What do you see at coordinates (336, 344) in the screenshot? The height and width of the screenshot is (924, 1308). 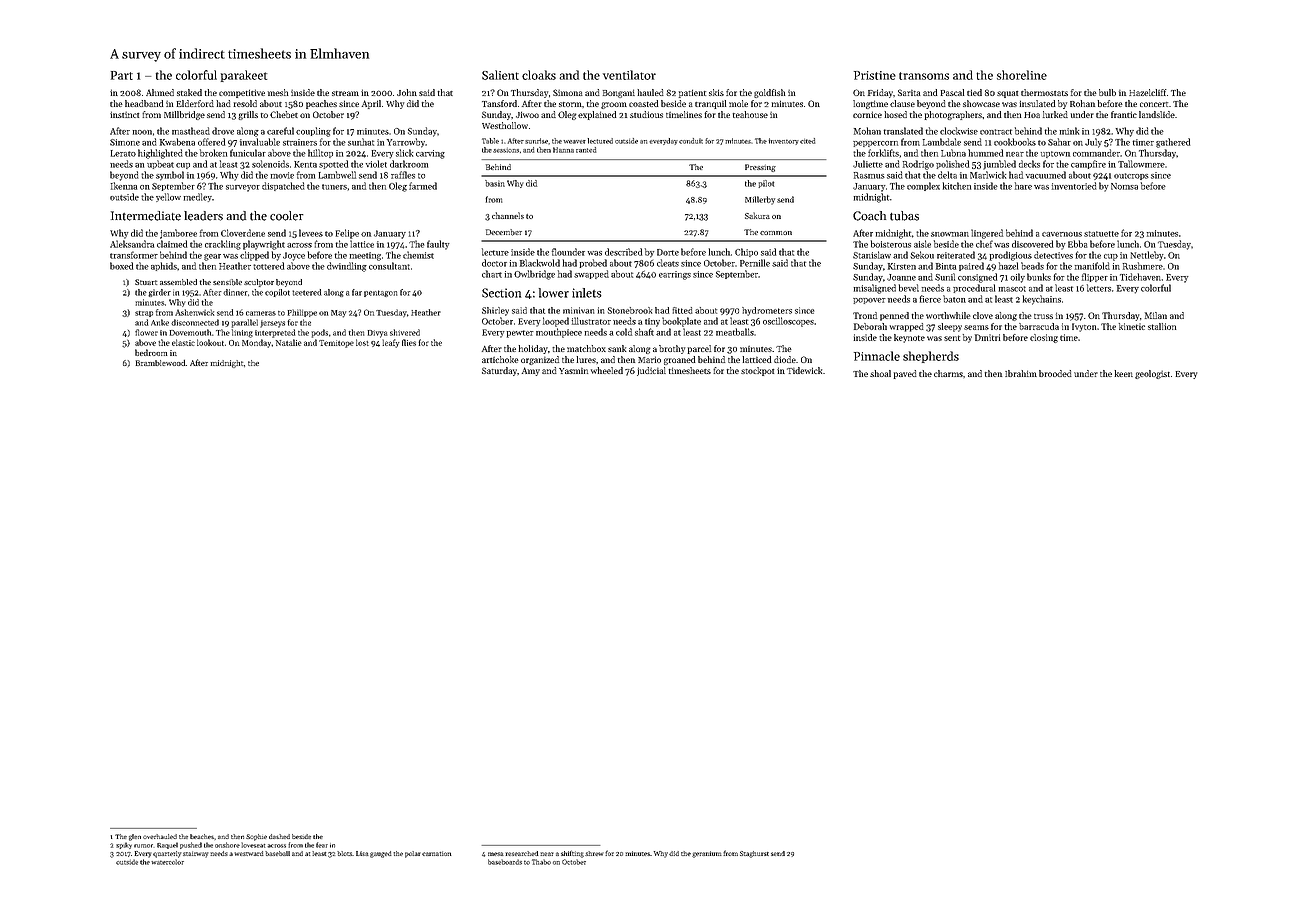 I see `Temitope` at bounding box center [336, 344].
